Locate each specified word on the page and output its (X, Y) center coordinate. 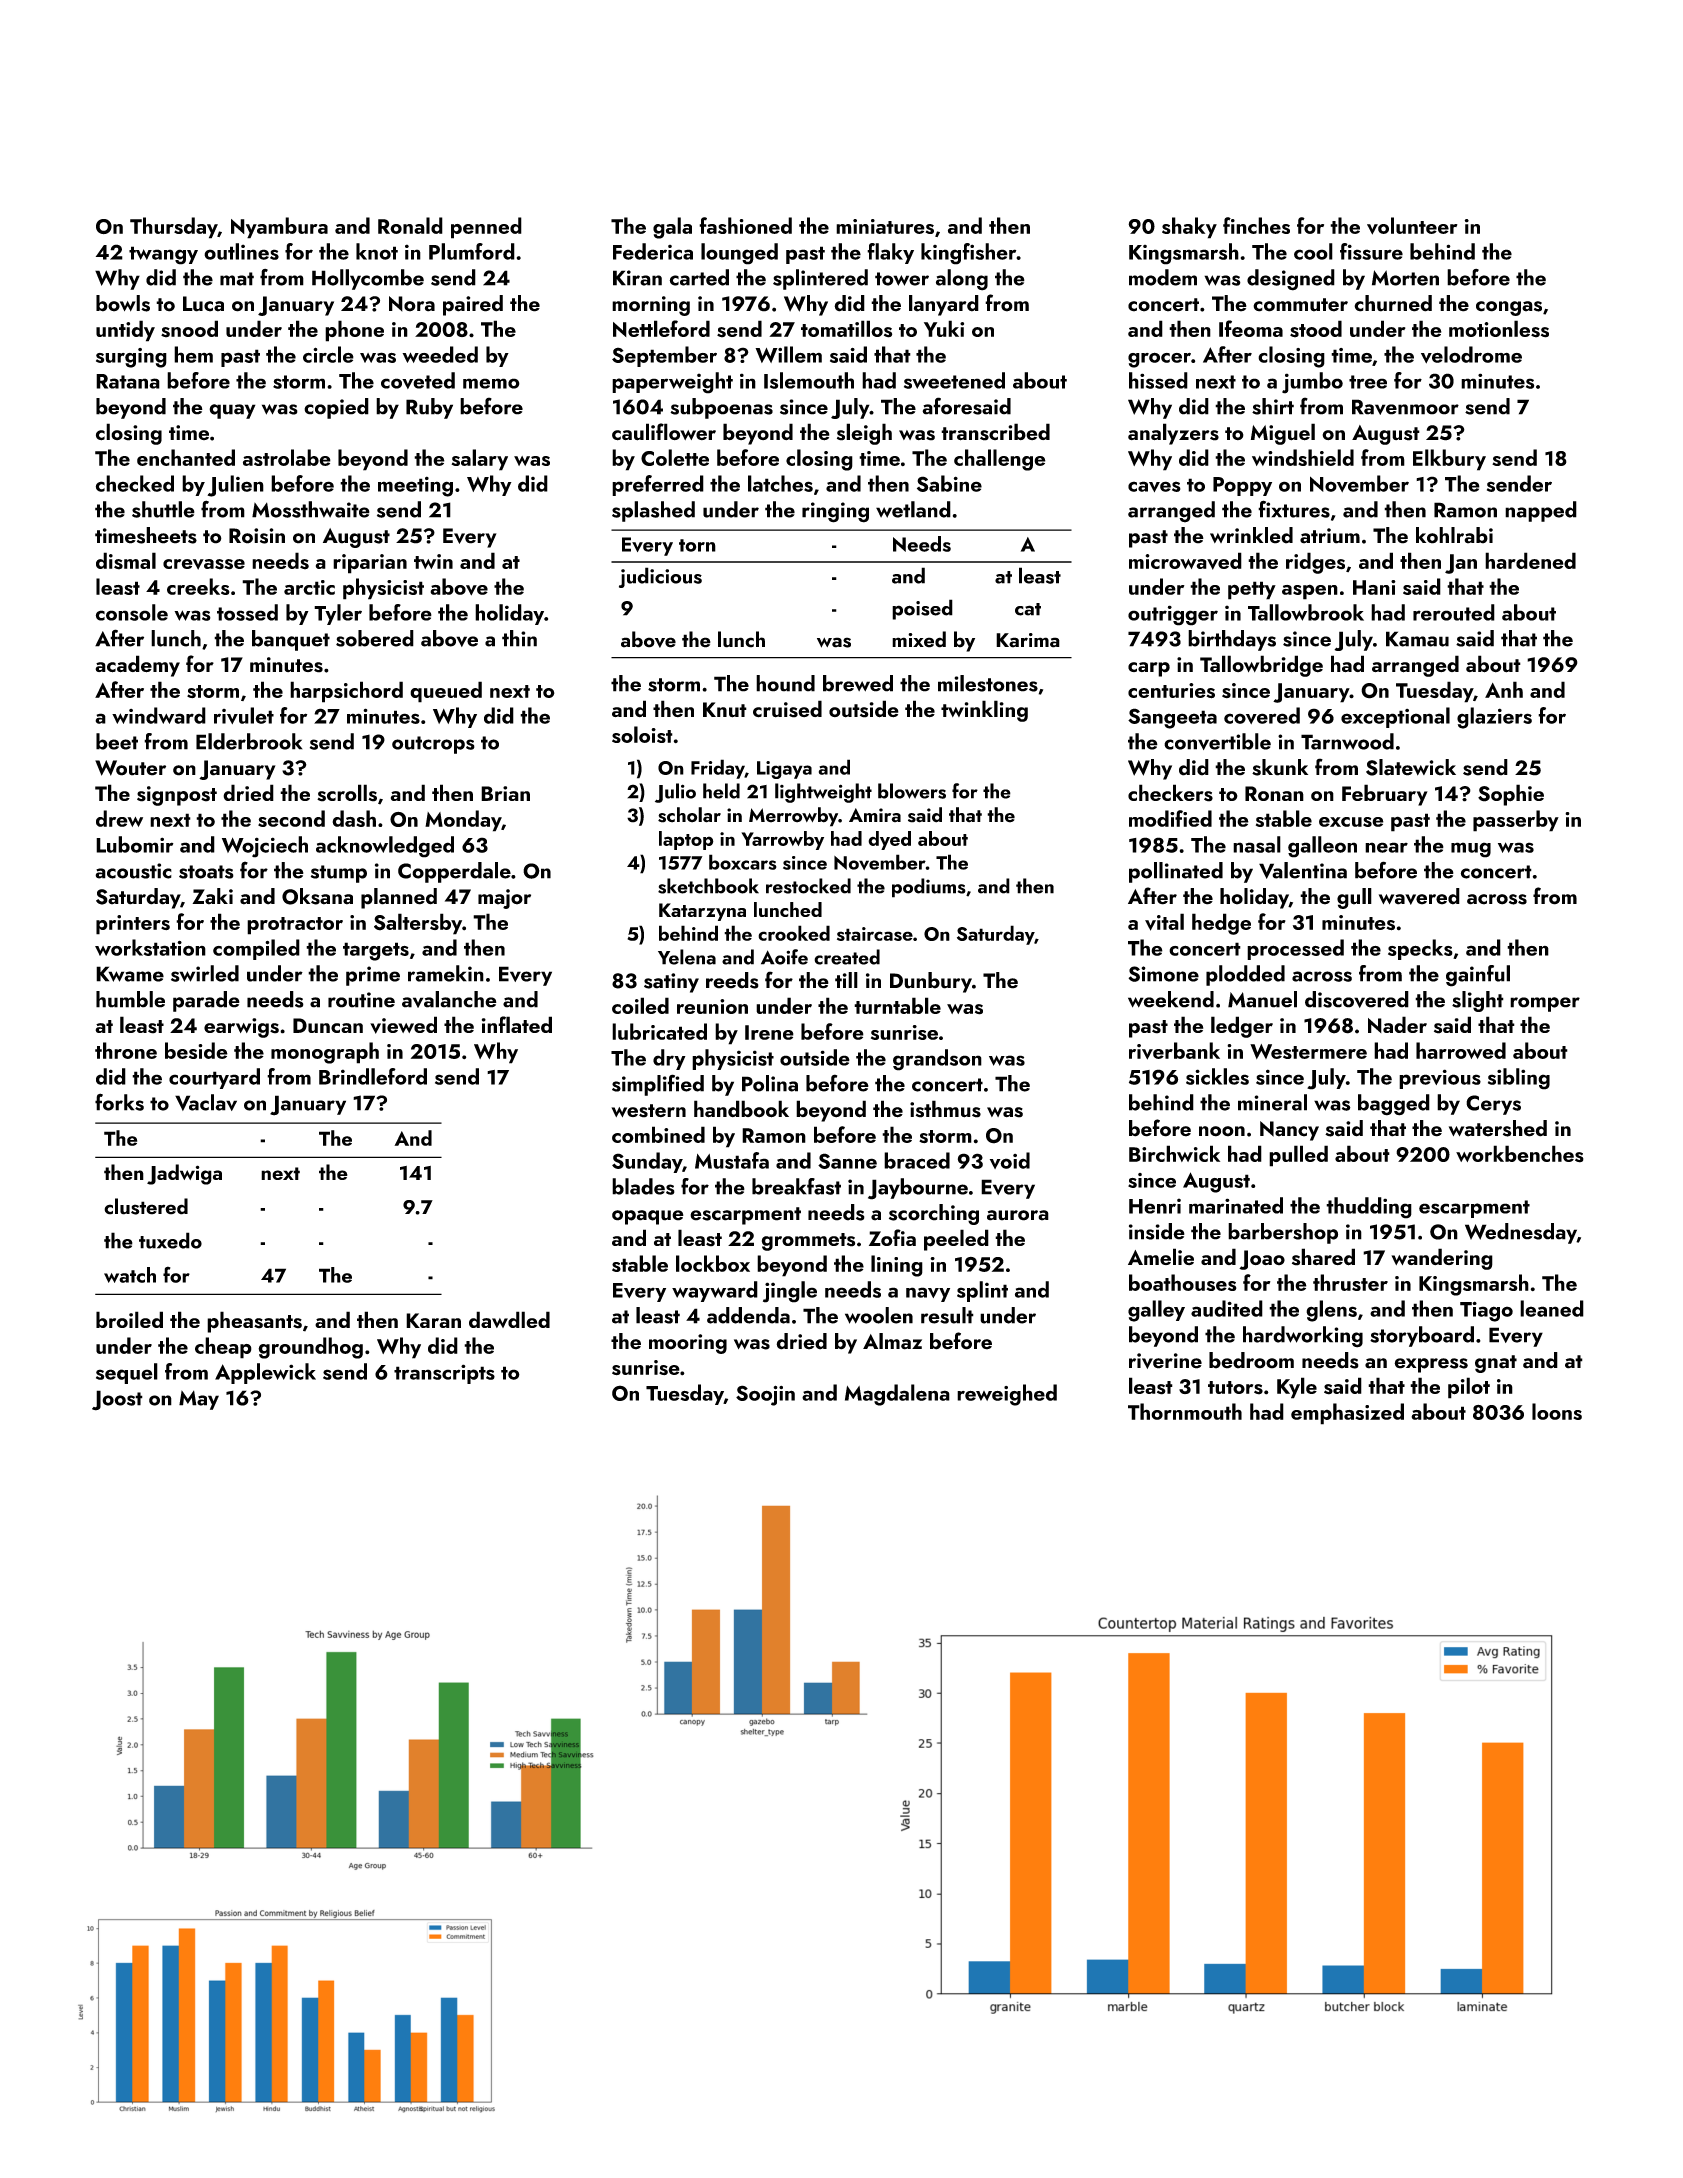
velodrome (1471, 355)
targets (376, 951)
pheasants (254, 1322)
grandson (937, 1060)
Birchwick (1174, 1153)
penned (486, 228)
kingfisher (969, 254)
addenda (748, 1315)
